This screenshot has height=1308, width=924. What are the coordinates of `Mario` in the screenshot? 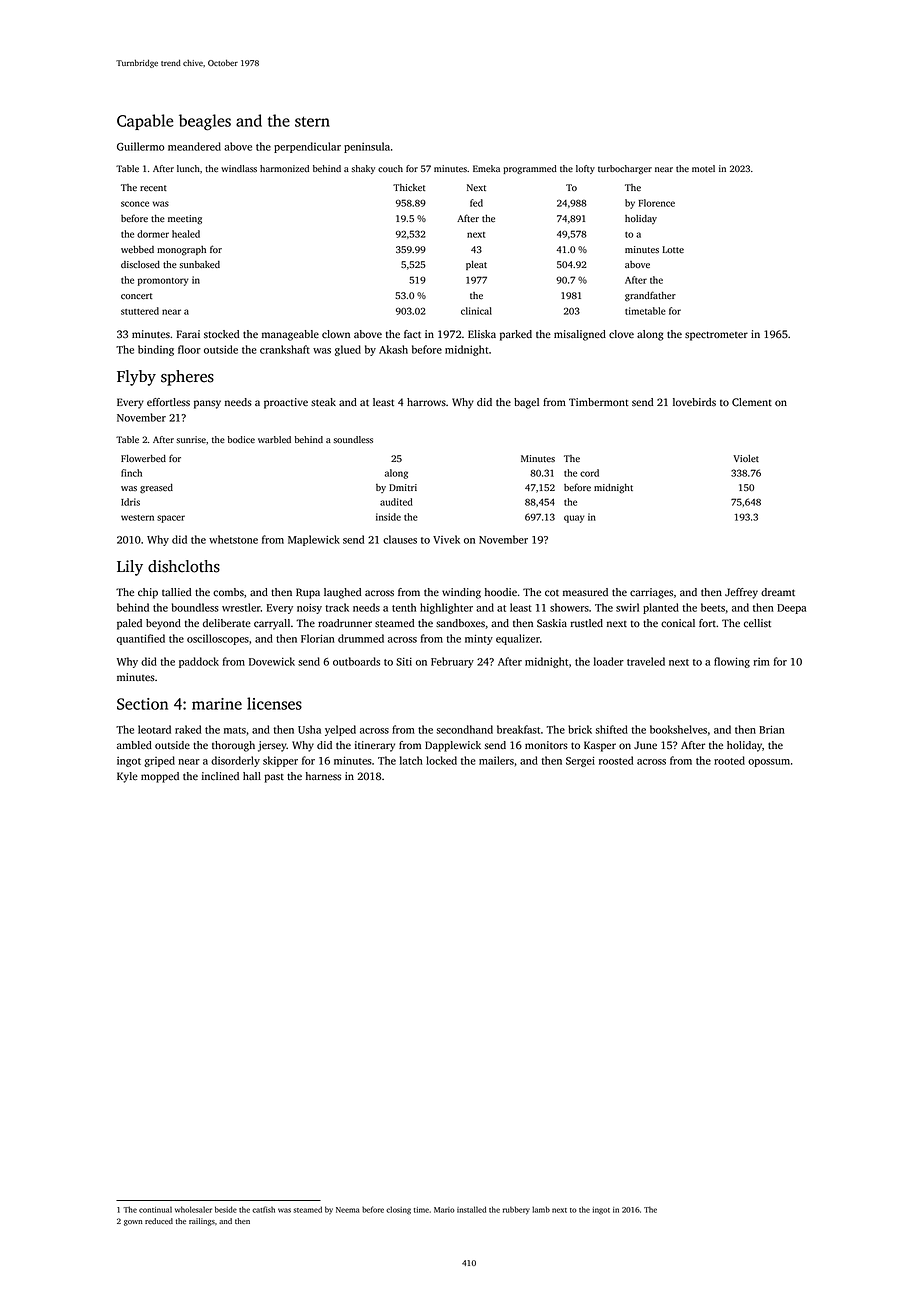 It's located at (444, 1210).
